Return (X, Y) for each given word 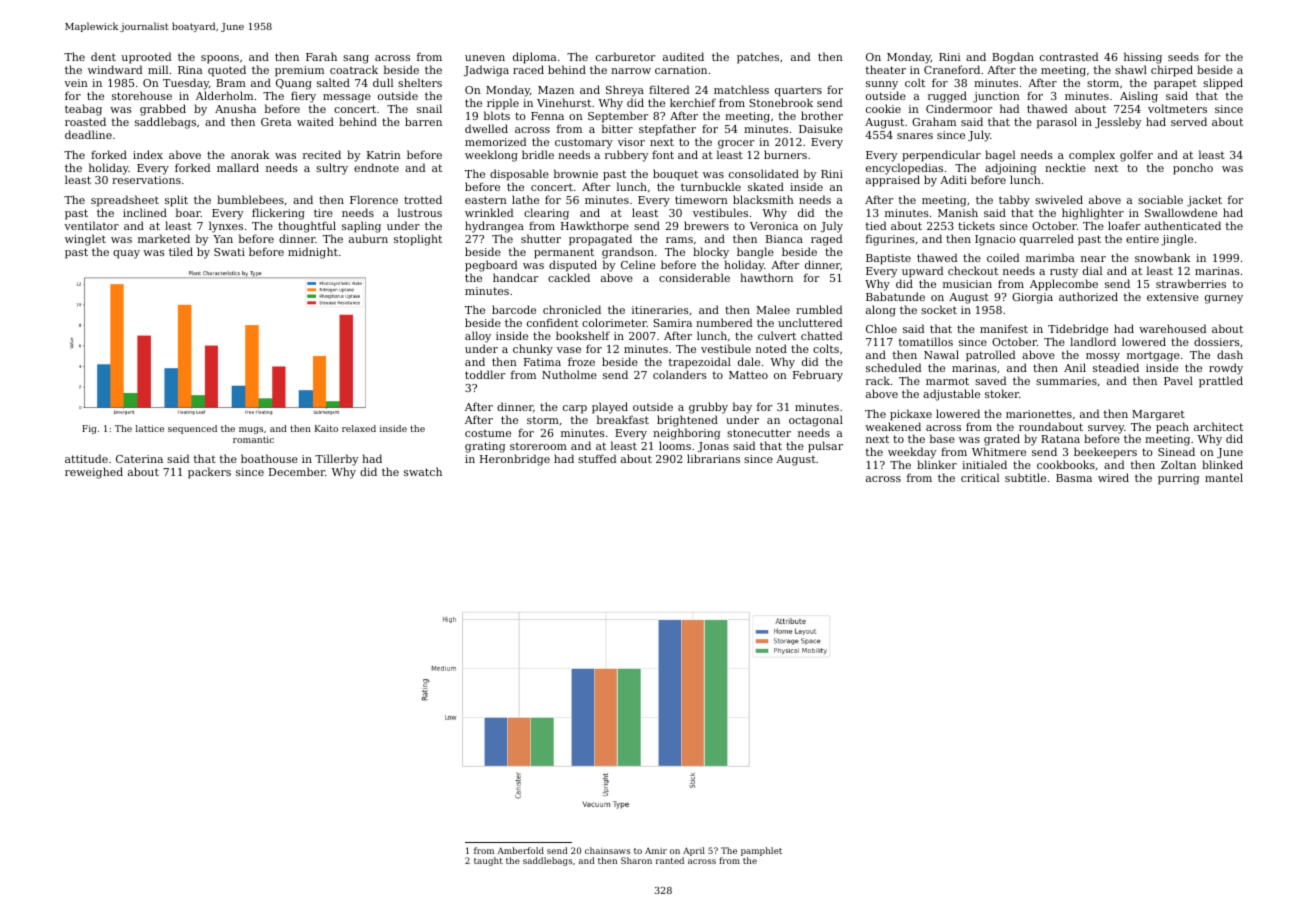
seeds (1183, 56)
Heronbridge (515, 460)
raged (827, 240)
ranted (670, 860)
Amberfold (521, 850)
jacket (1204, 201)
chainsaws (607, 850)
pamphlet (761, 851)
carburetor (625, 56)
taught (488, 861)
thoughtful (307, 227)
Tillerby (336, 460)
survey (1106, 430)
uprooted (146, 58)
